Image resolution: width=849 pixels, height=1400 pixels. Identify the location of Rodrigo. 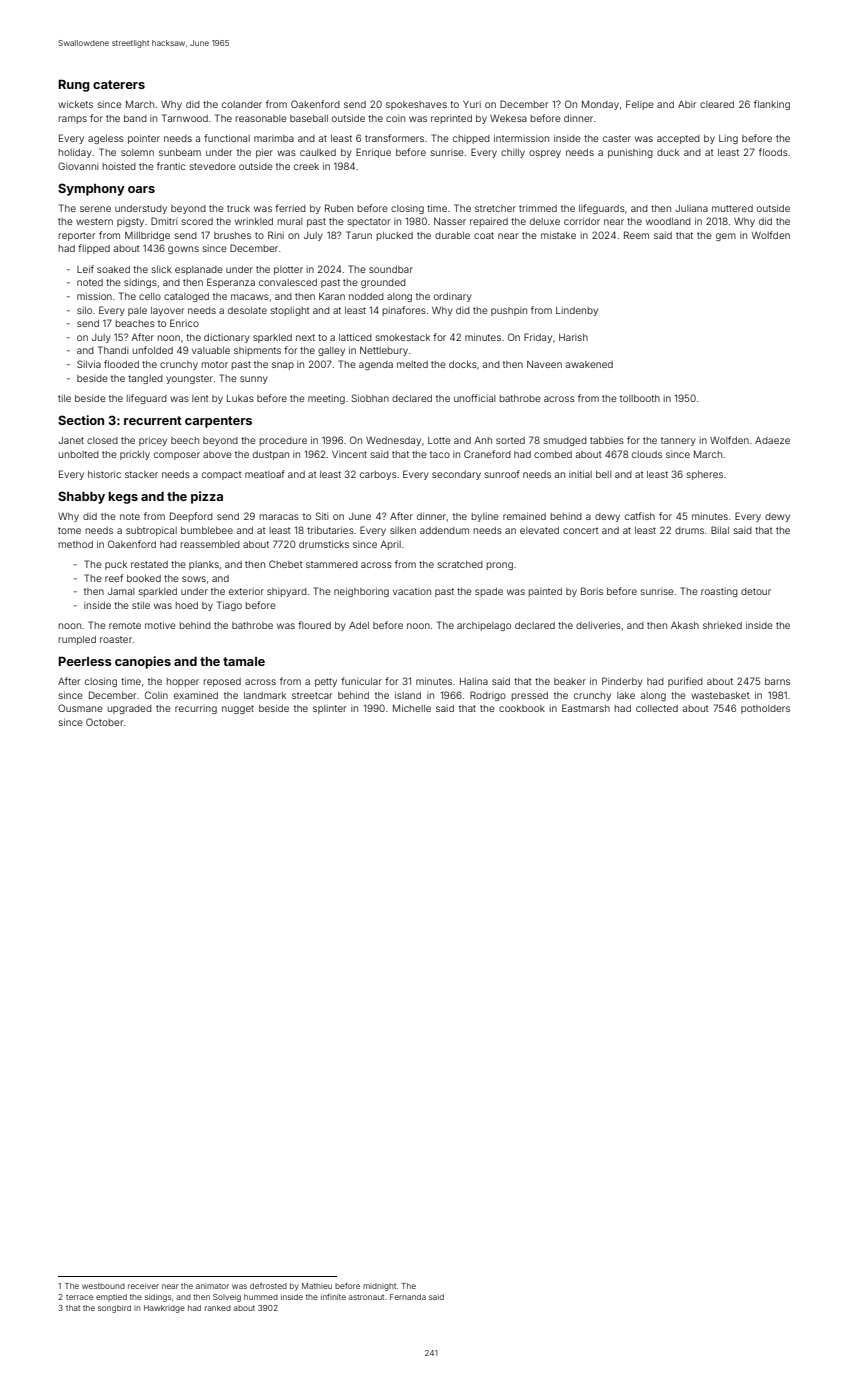
(488, 696).
